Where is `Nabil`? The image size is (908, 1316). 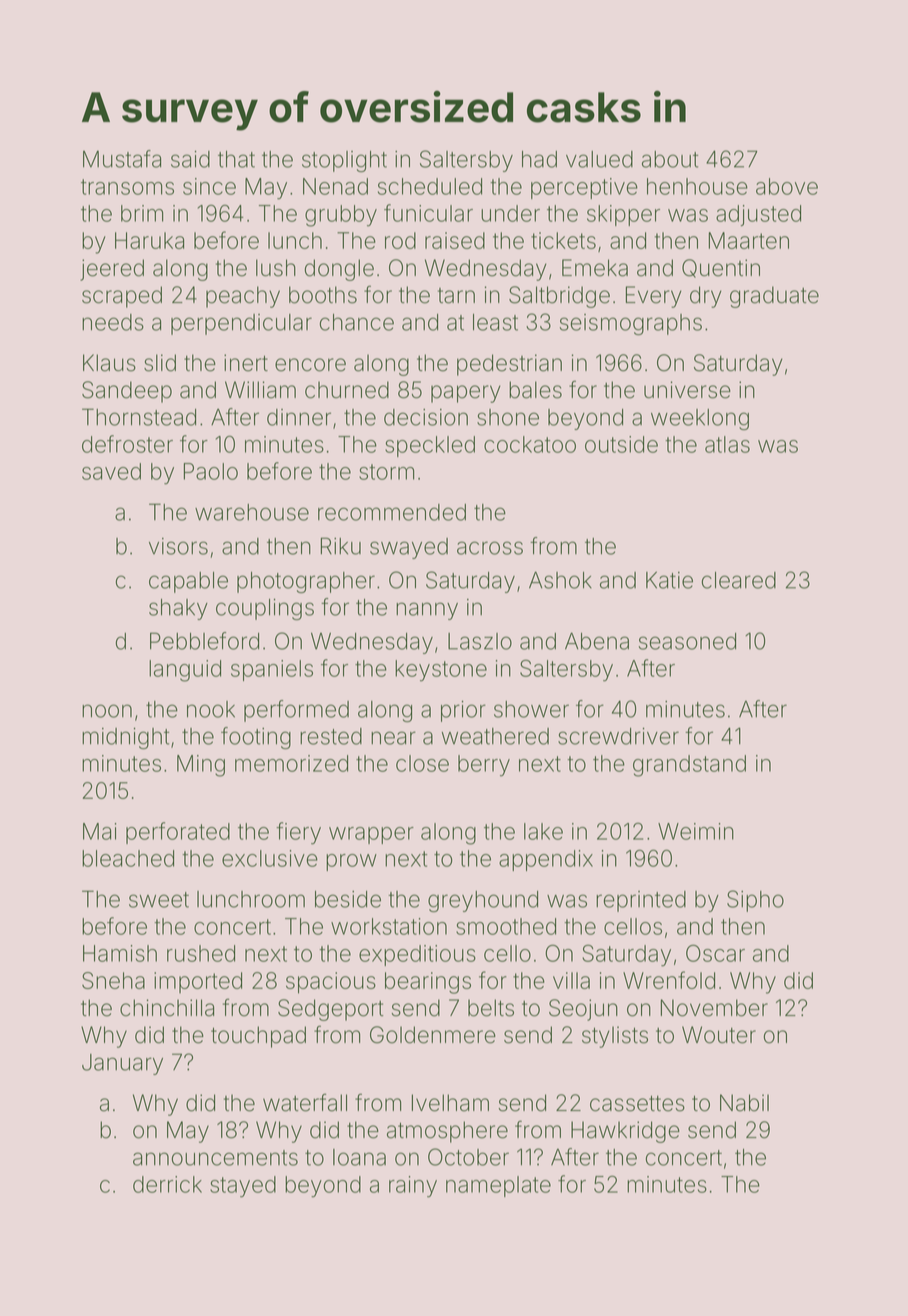
Nabil is located at coordinates (744, 1103).
